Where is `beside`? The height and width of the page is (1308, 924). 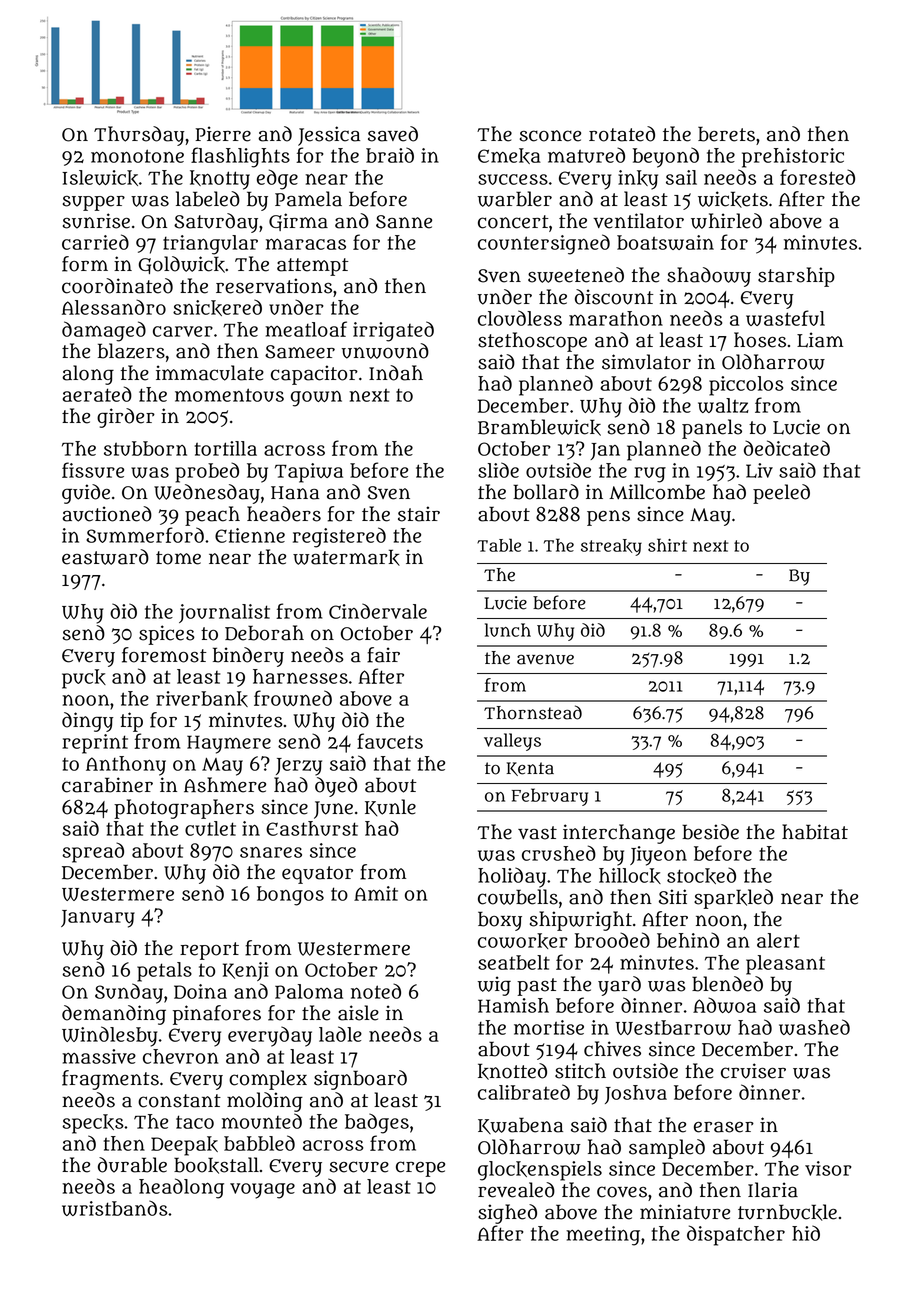
beside is located at coordinates (710, 832).
